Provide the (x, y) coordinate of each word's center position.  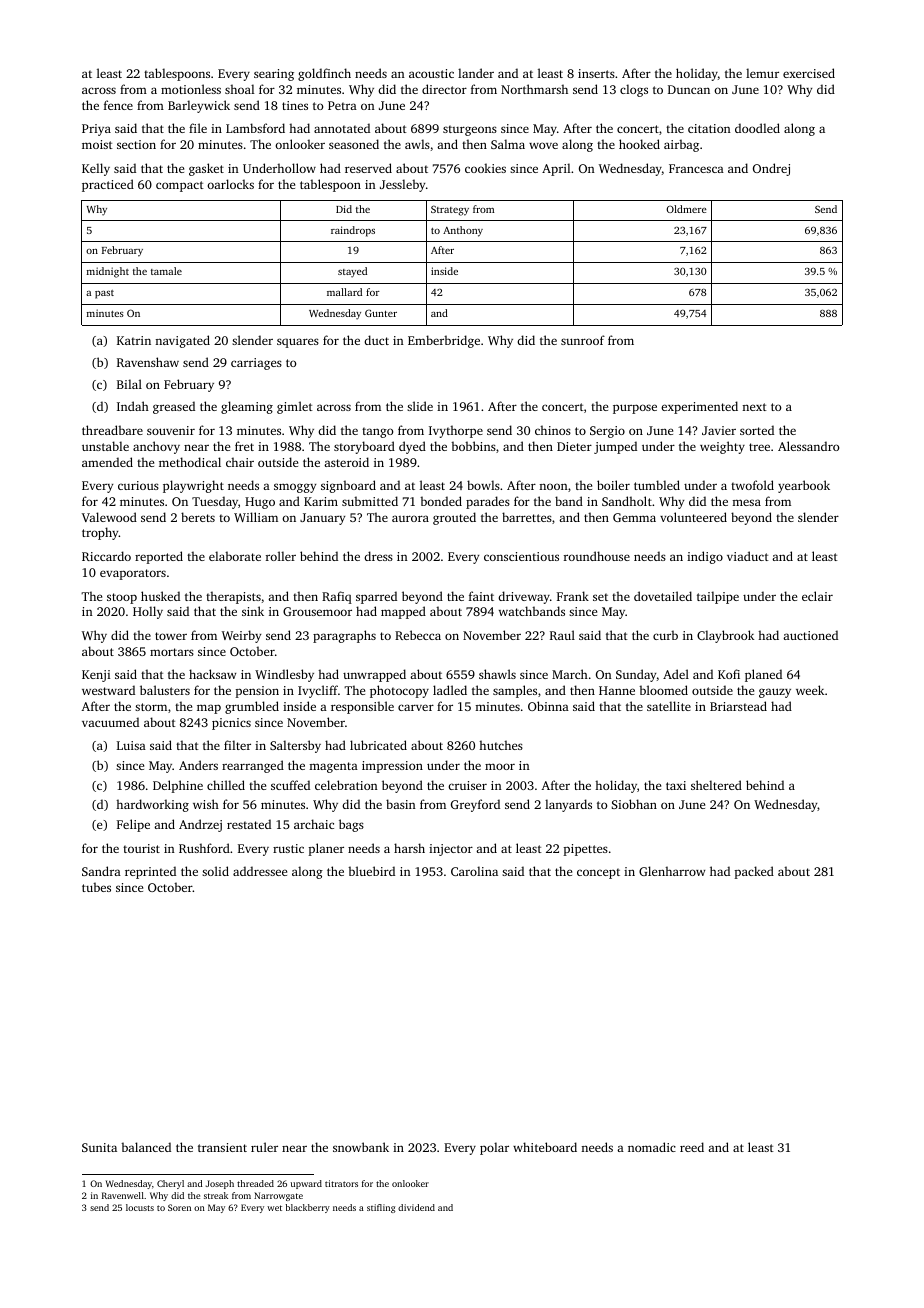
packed (754, 872)
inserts (596, 73)
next (754, 407)
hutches (501, 745)
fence (118, 105)
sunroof (583, 340)
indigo (705, 557)
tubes (96, 887)
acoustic (431, 73)
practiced (108, 185)
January (322, 519)
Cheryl (170, 1184)
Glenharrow (672, 871)
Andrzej (200, 825)
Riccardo (106, 556)
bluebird (371, 871)
